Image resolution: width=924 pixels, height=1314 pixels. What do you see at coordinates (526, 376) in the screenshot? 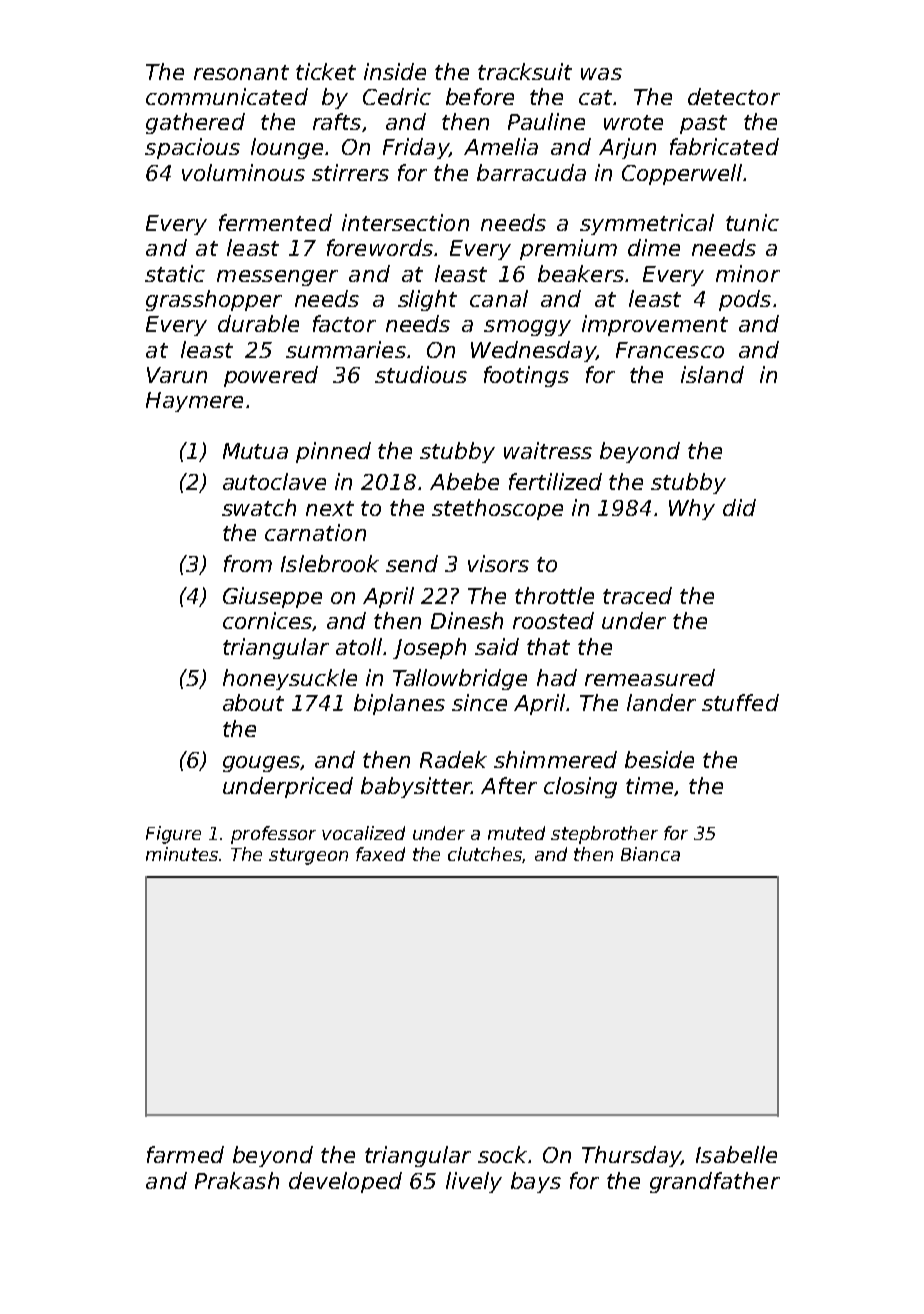
I see `footings` at bounding box center [526, 376].
